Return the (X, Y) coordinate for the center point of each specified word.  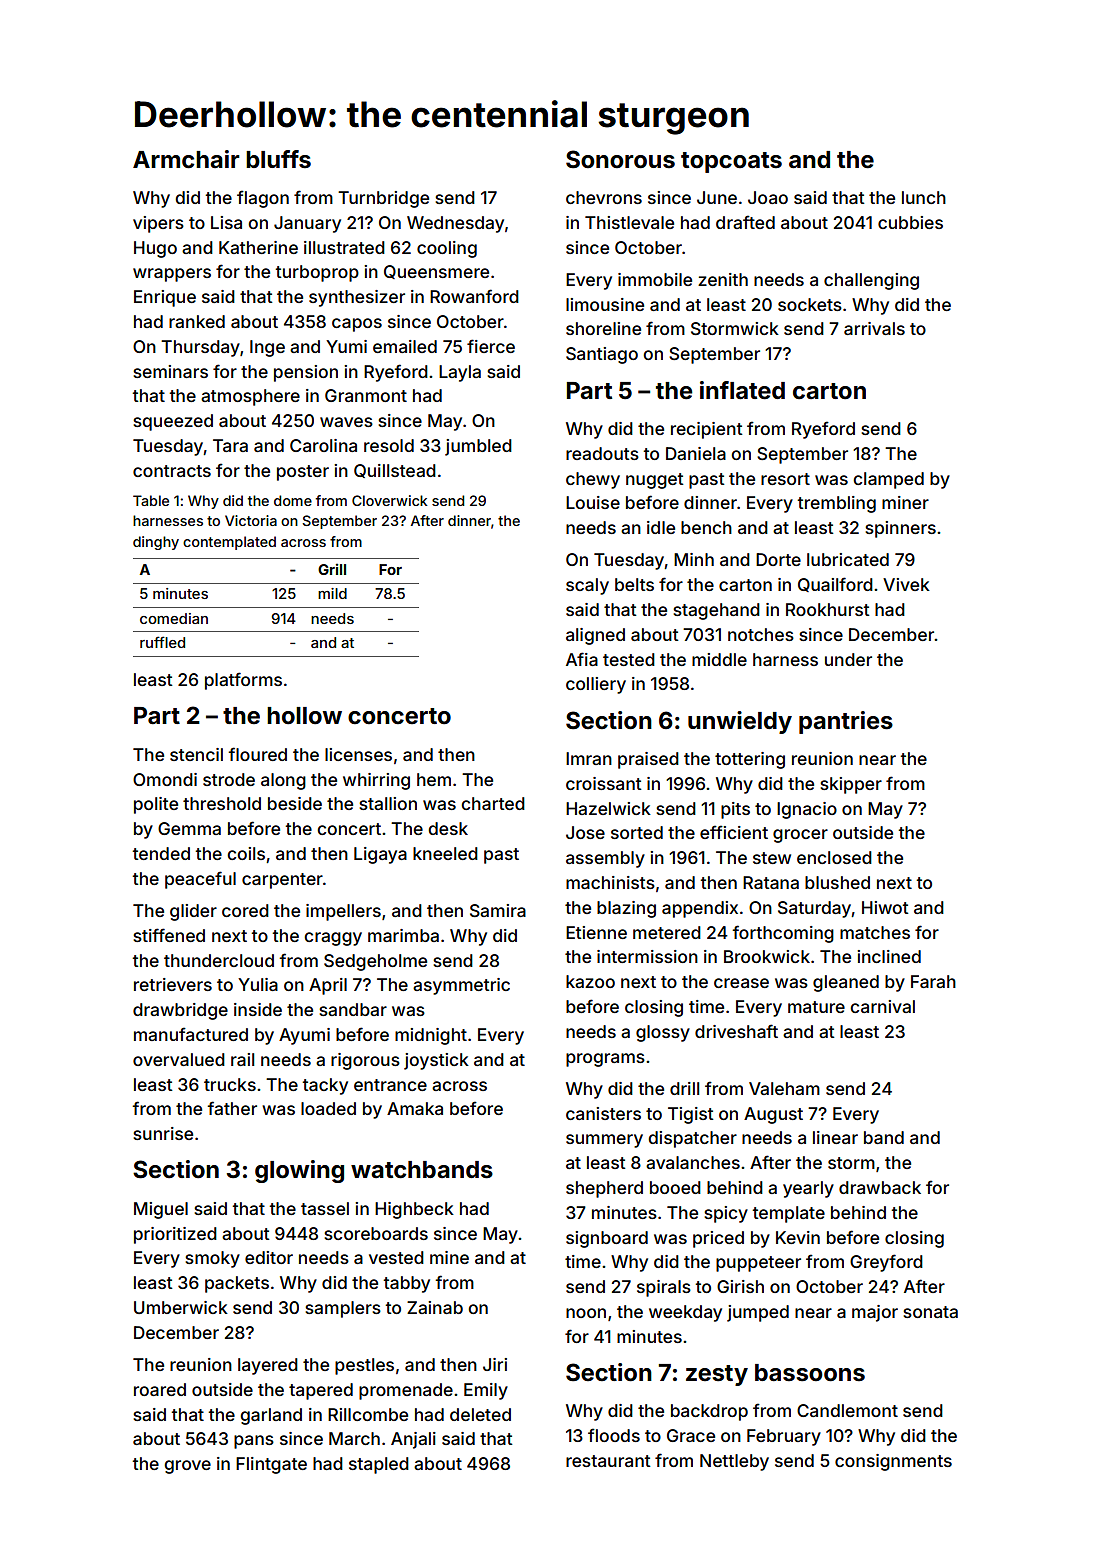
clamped (888, 480)
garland (271, 1416)
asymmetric (461, 986)
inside (258, 1009)
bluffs (278, 159)
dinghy (156, 543)
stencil (196, 754)
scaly (587, 586)
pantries (846, 722)
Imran (589, 758)
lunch (924, 197)
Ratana (771, 882)
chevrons (604, 197)
